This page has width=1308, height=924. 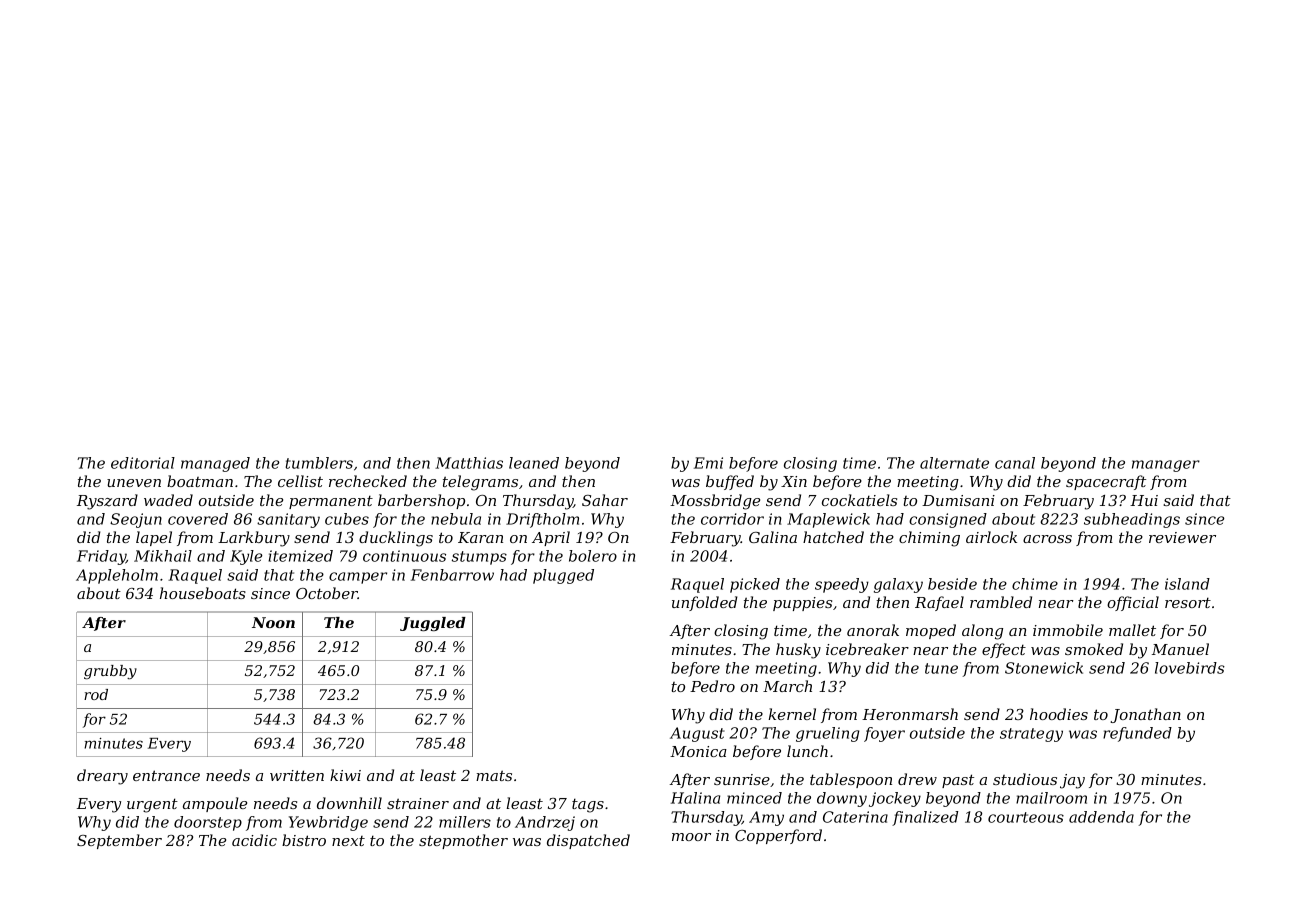 What do you see at coordinates (119, 841) in the page?
I see `September` at bounding box center [119, 841].
